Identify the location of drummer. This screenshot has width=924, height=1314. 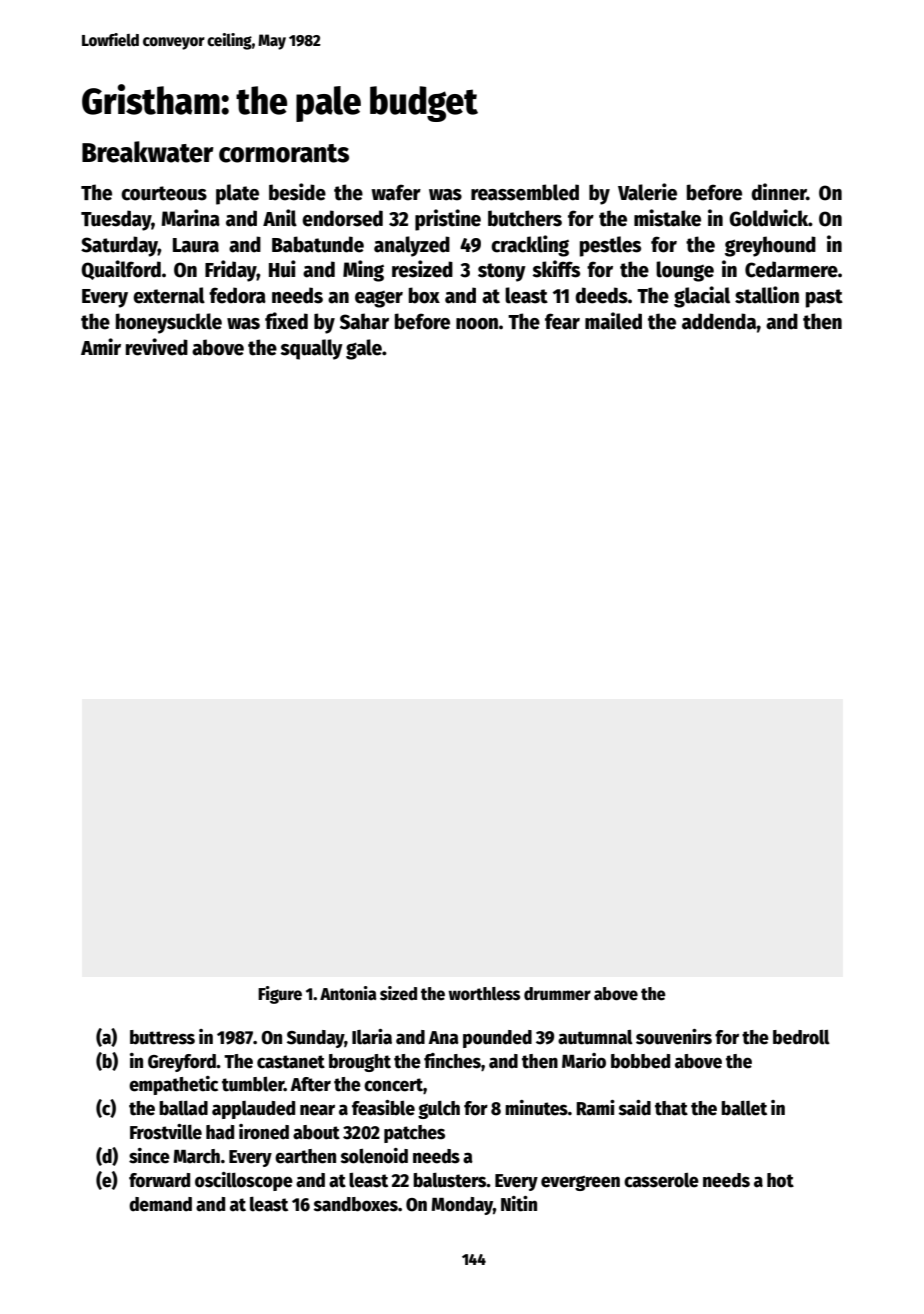
(557, 994).
